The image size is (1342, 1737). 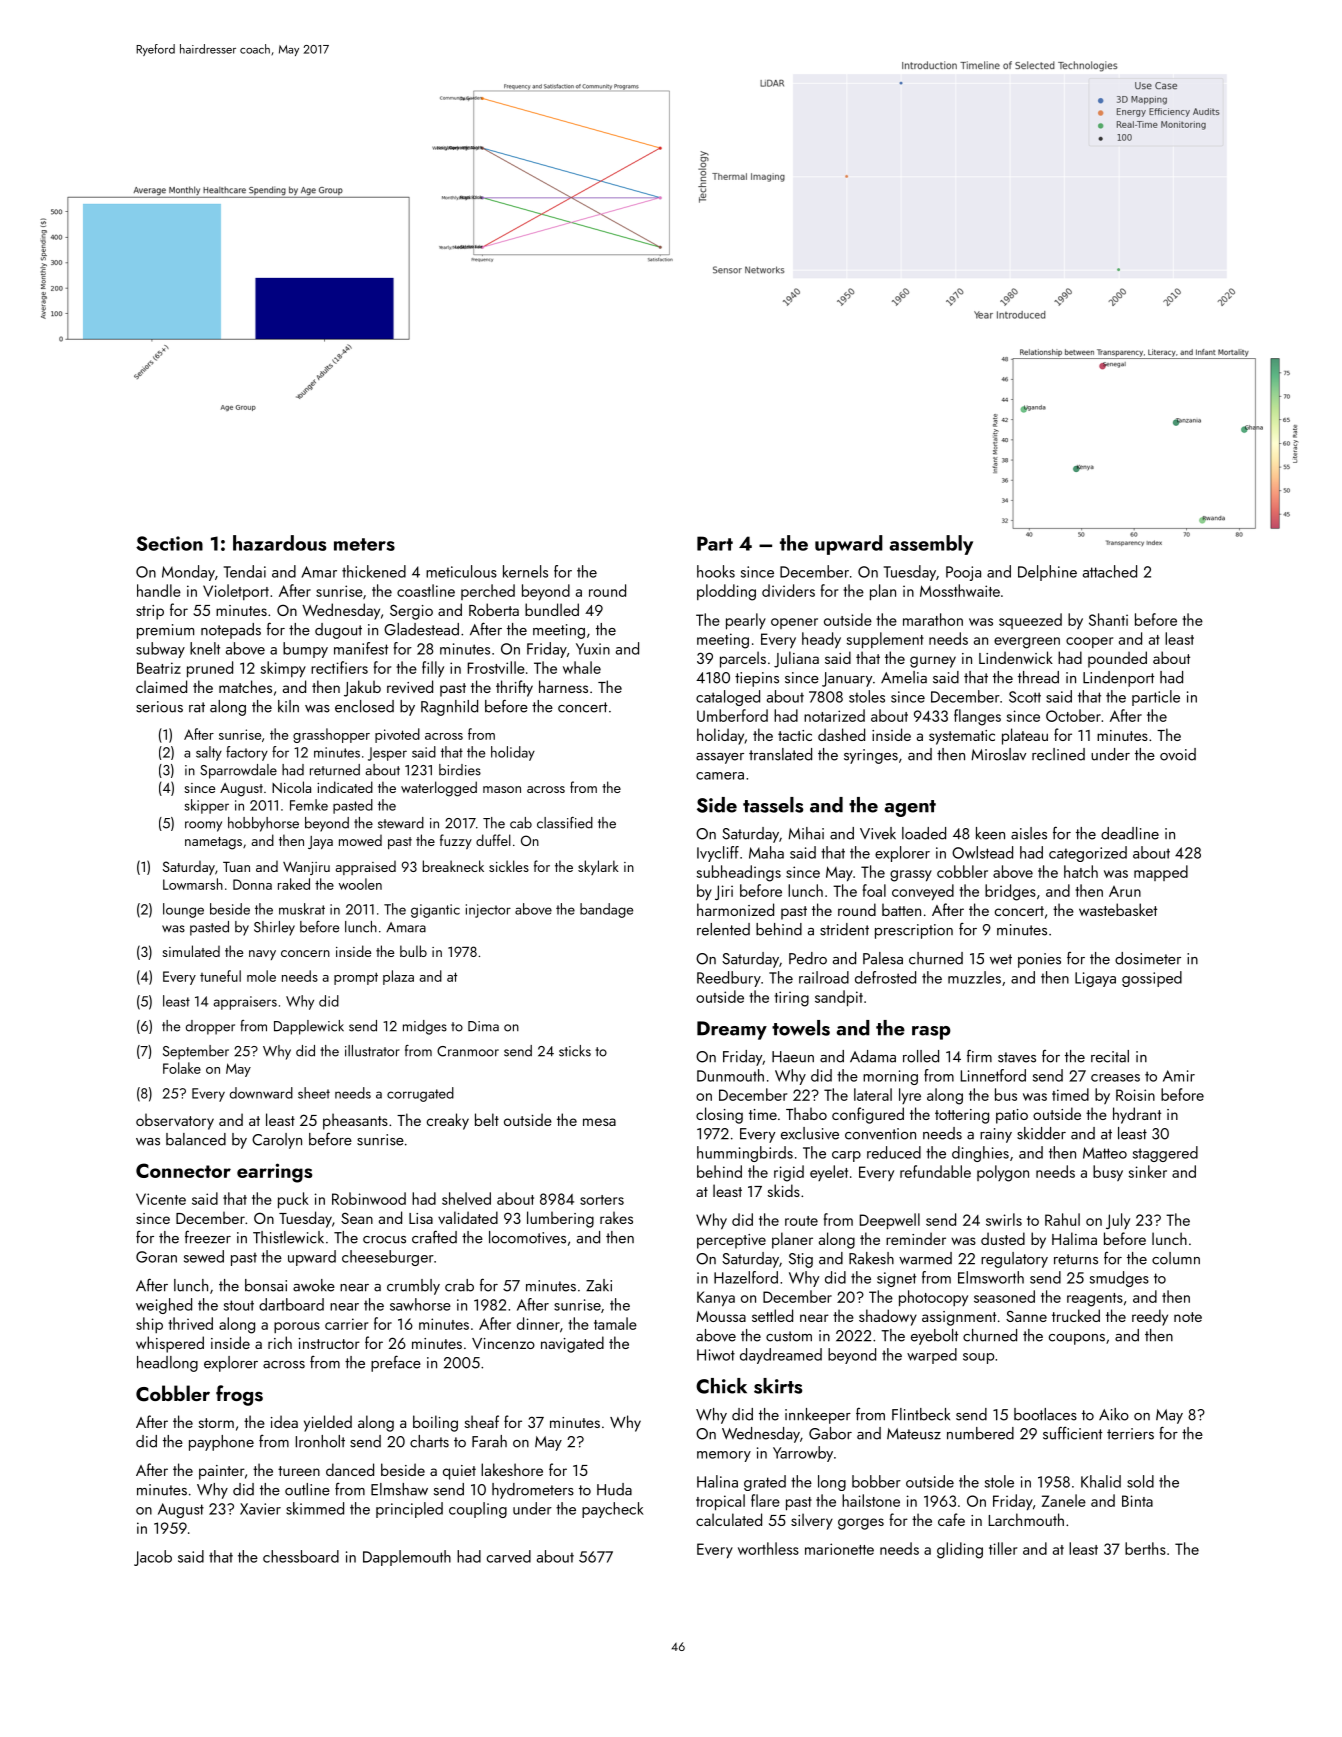 What do you see at coordinates (931, 545) in the page?
I see `assembly` at bounding box center [931, 545].
